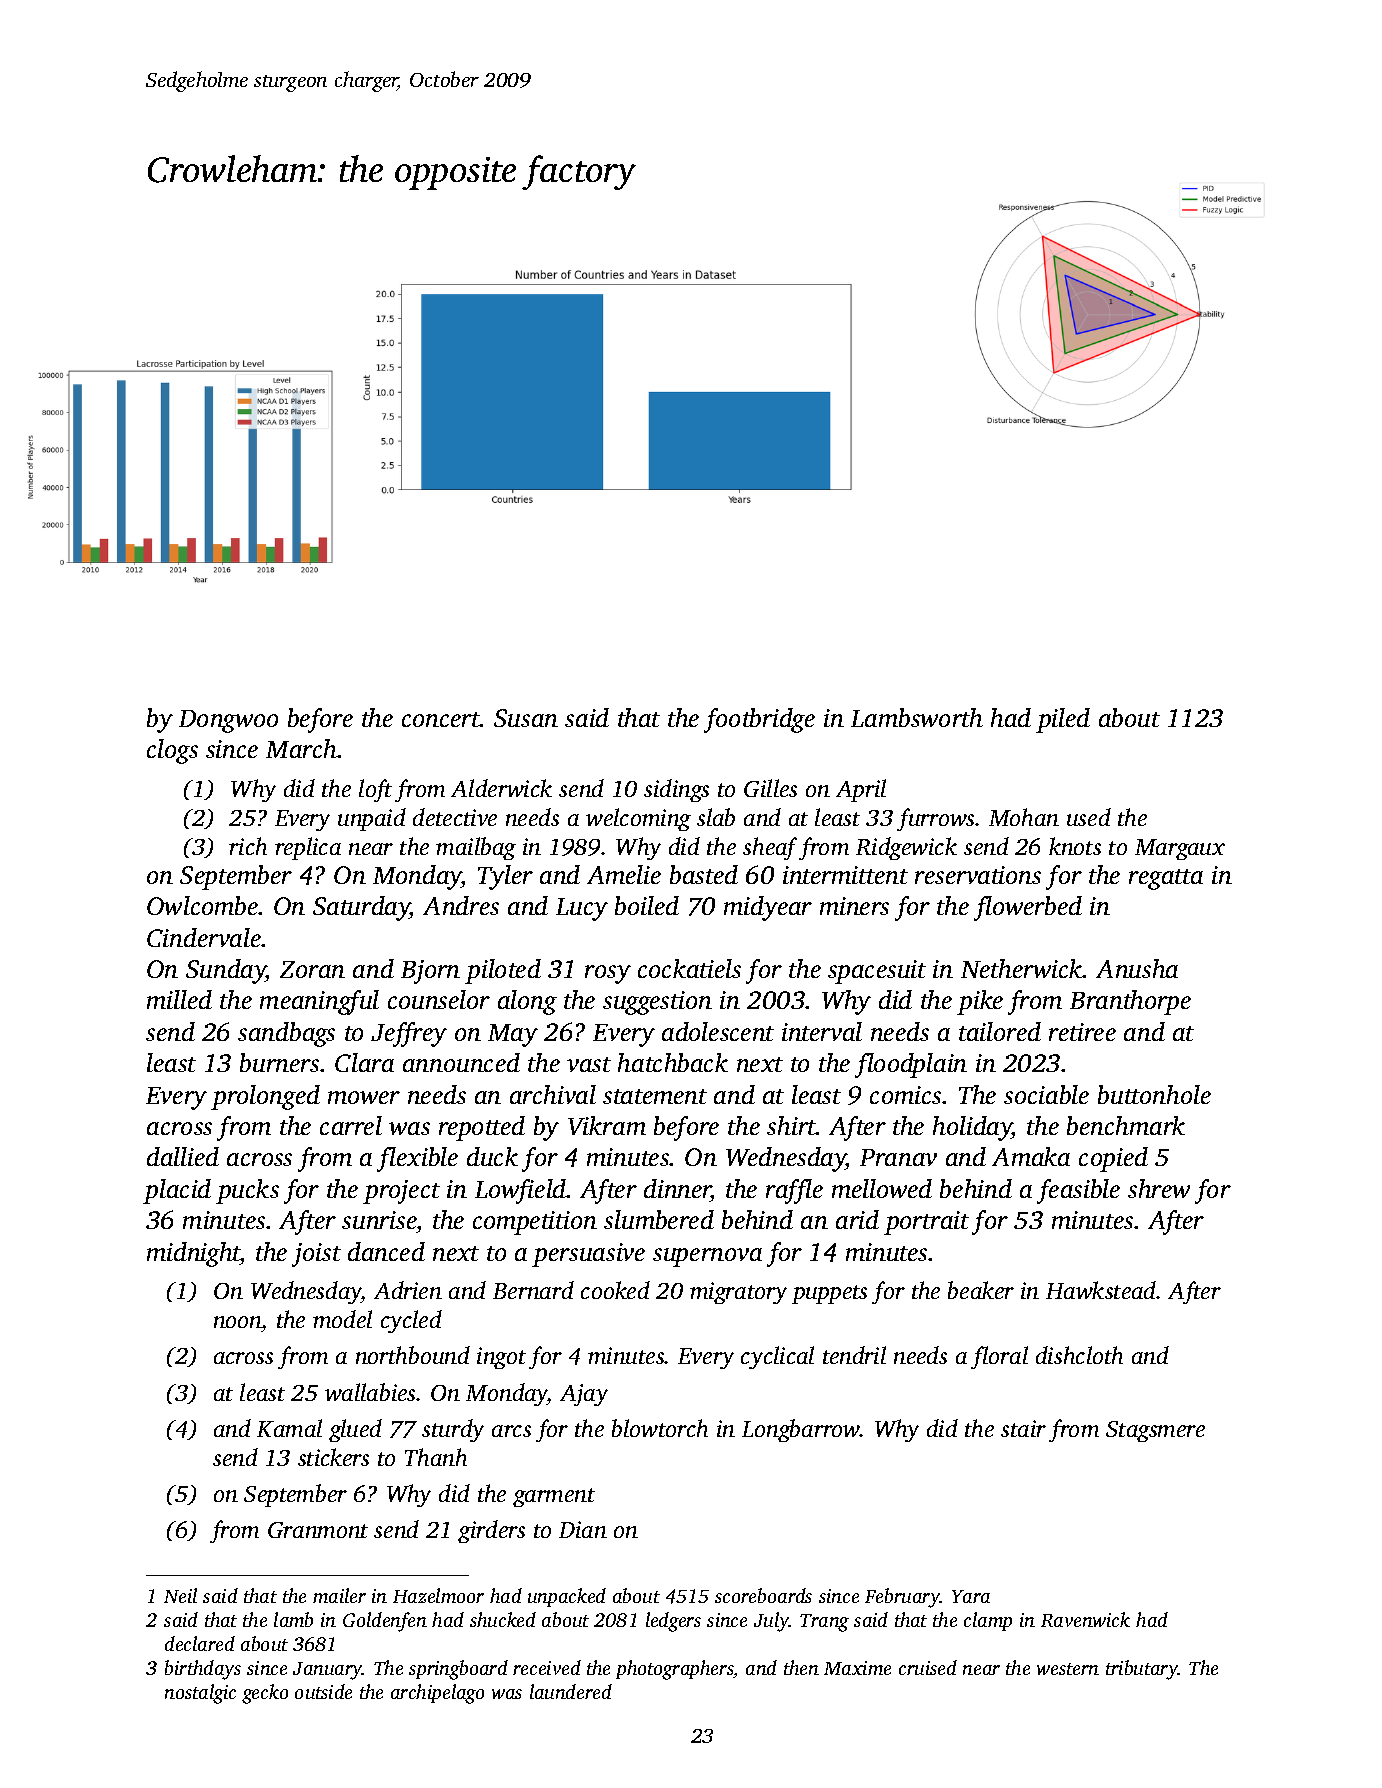  I want to click on tributary, so click(1142, 1670).
